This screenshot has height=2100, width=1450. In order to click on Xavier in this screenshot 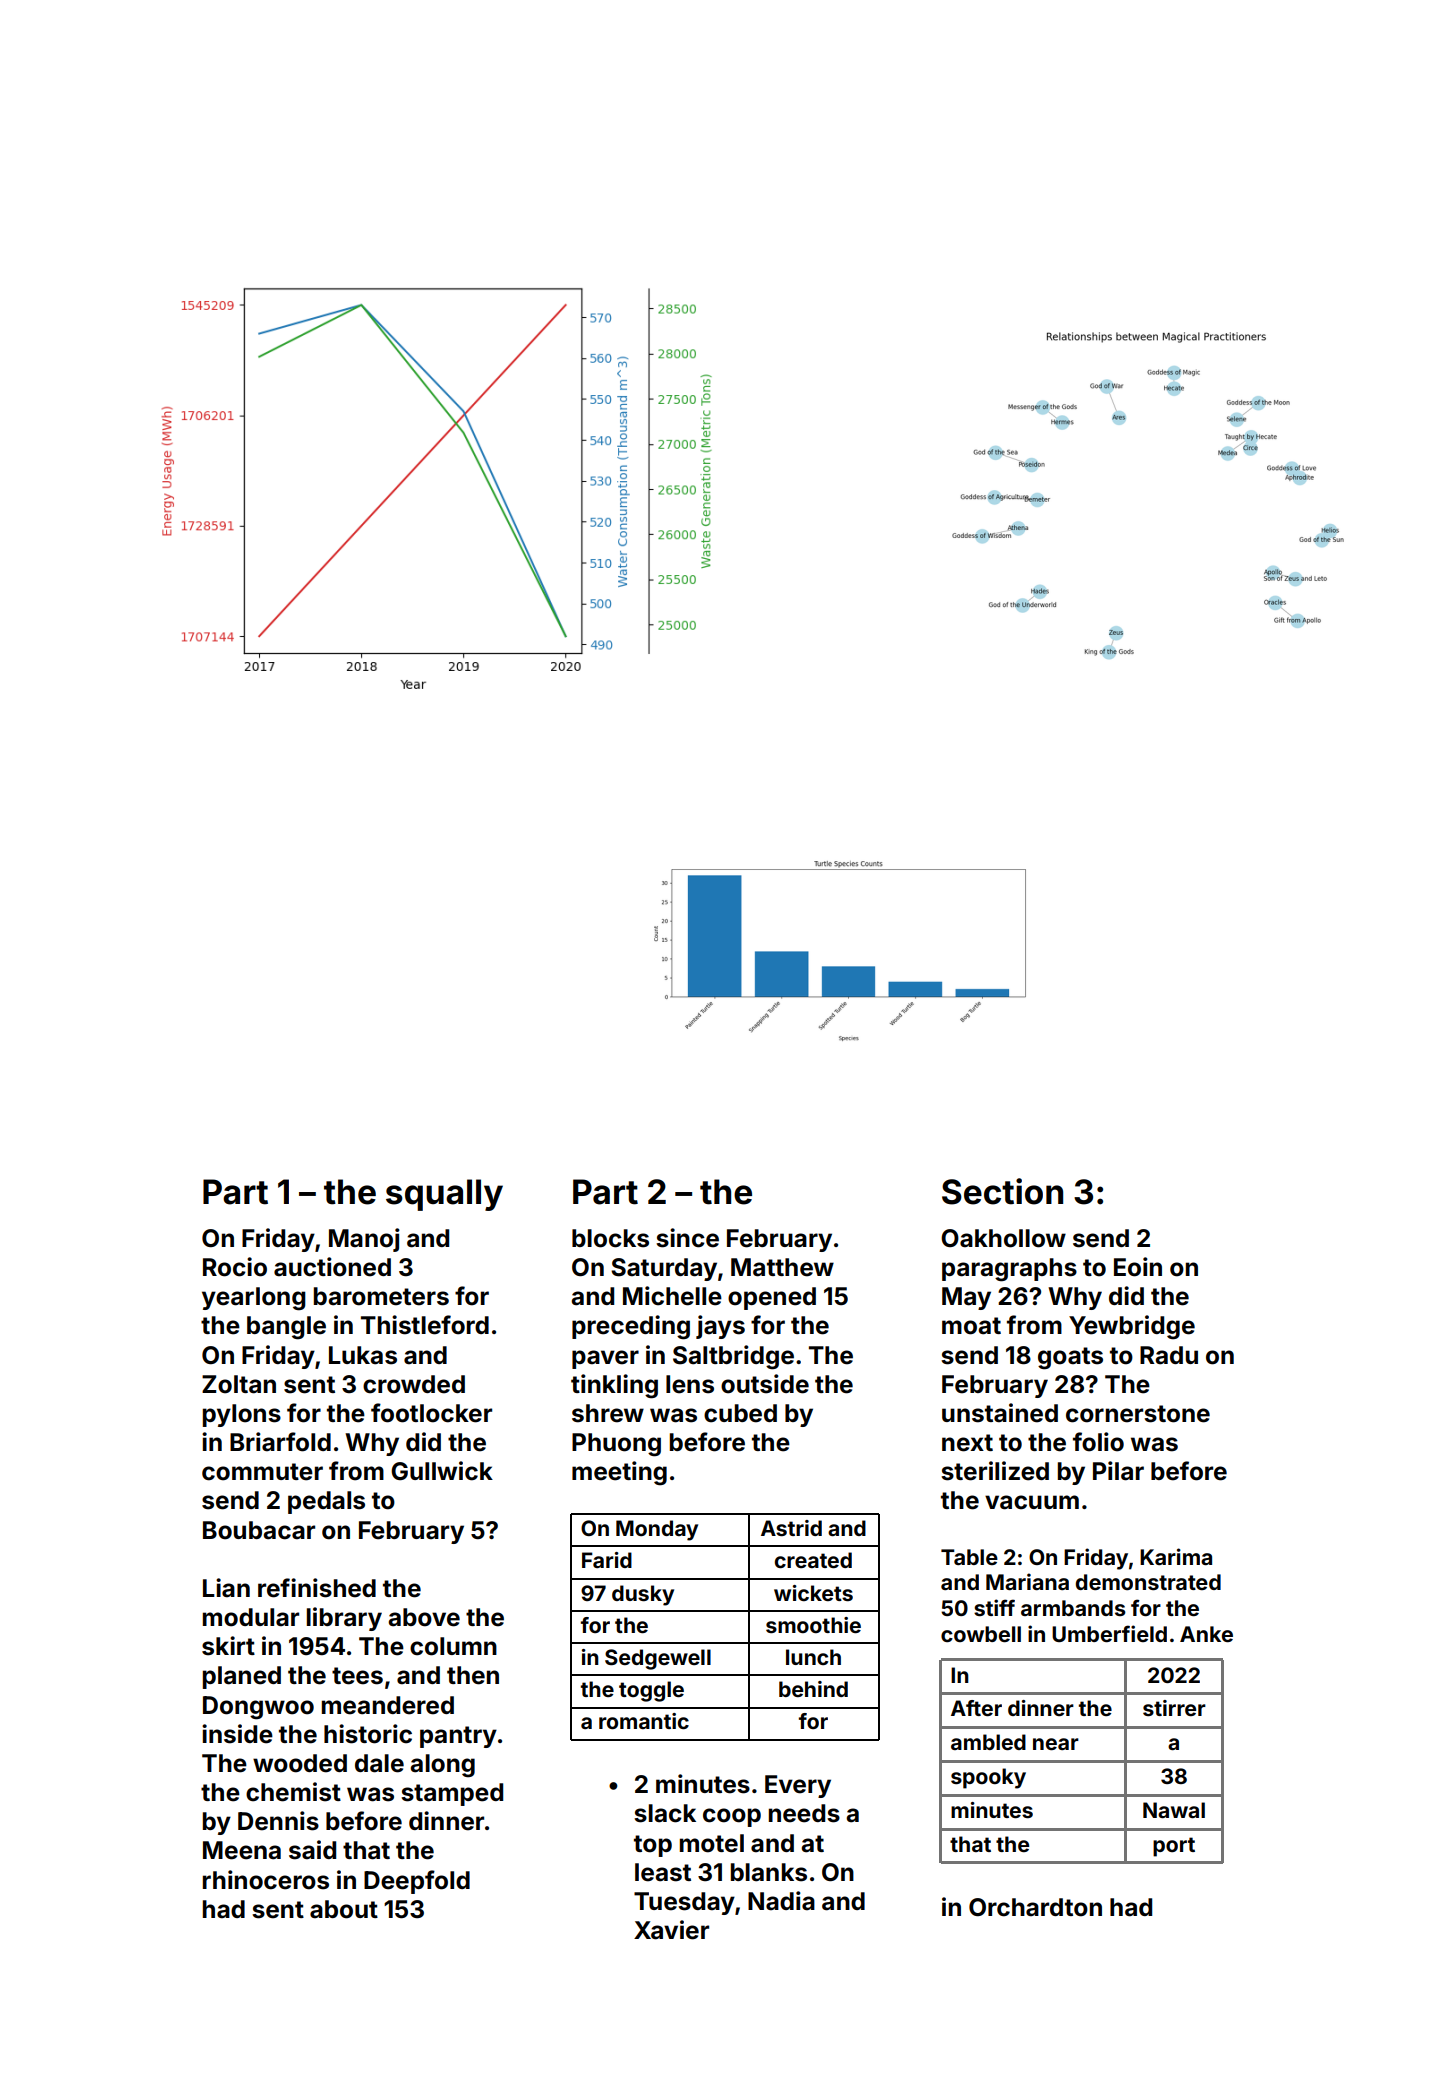, I will do `click(671, 1930)`.
